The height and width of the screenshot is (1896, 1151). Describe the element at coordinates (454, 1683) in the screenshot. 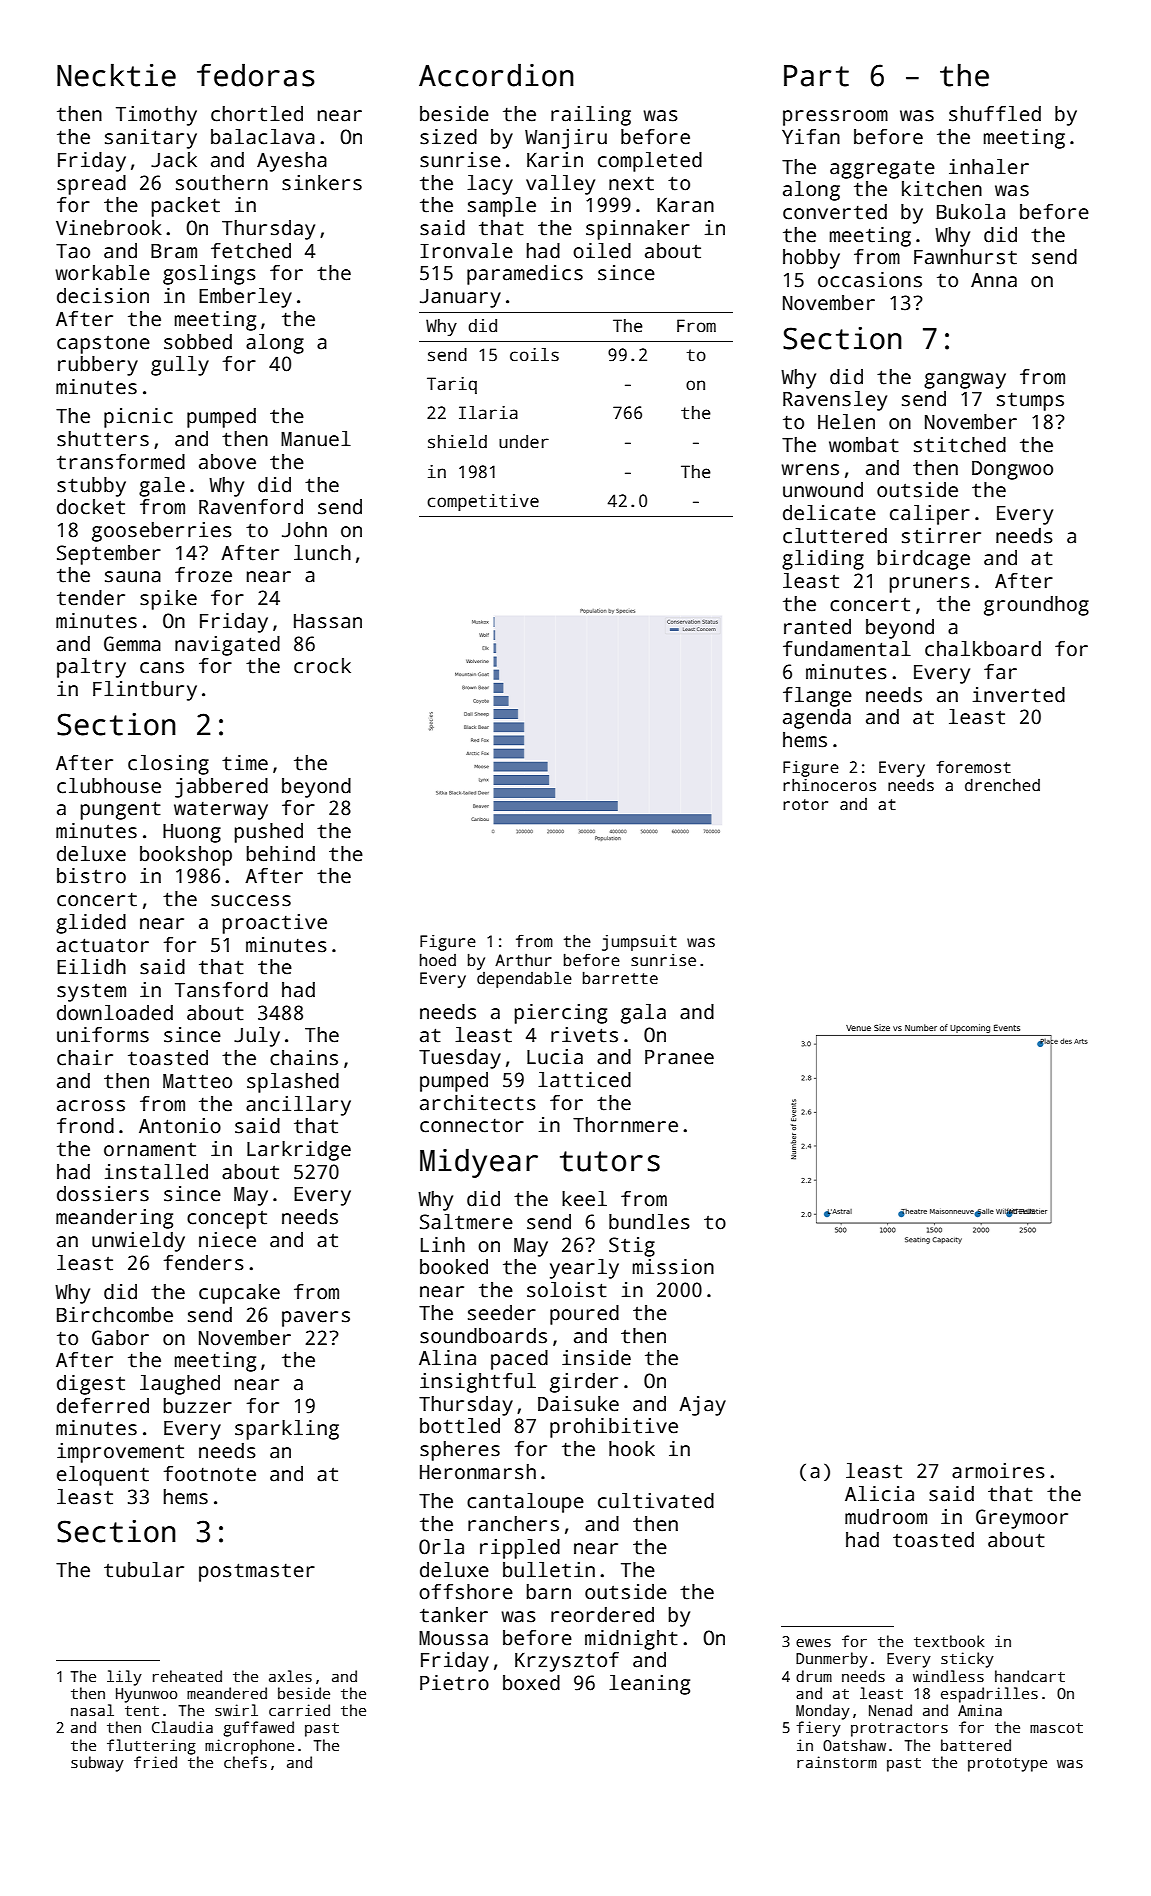

I see `Pietro` at that location.
